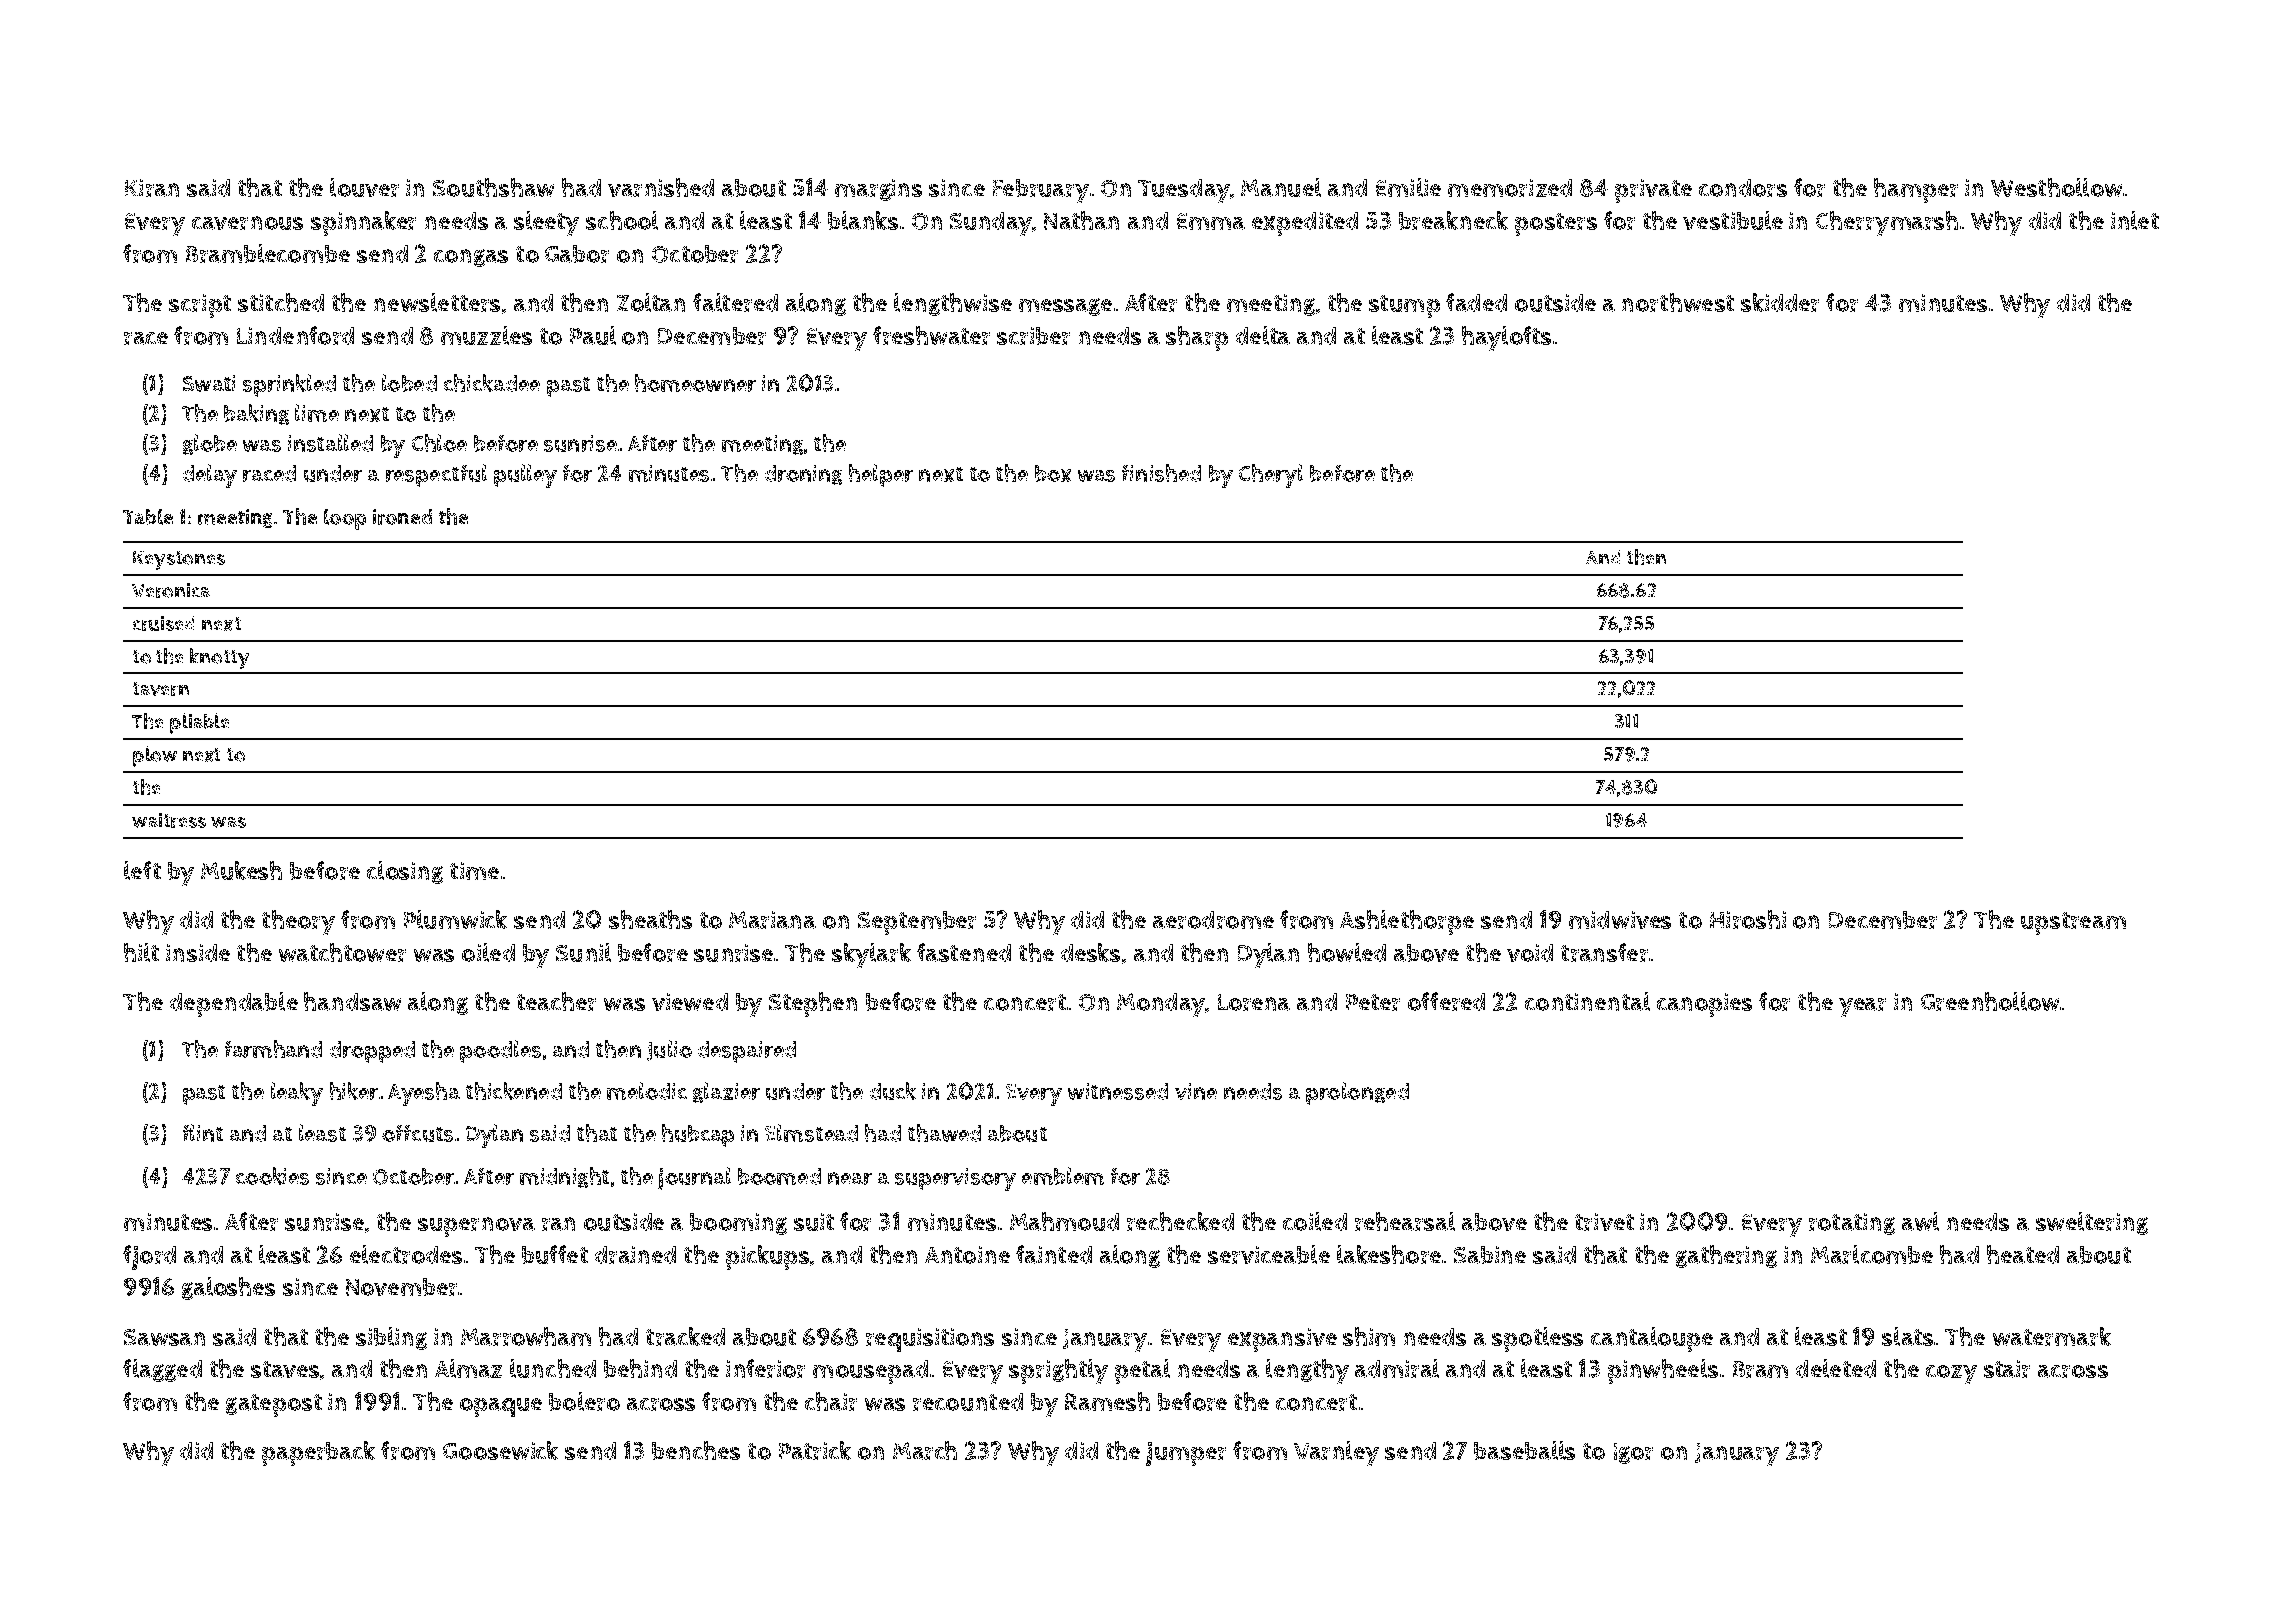 This screenshot has height=1620, width=2292. Describe the element at coordinates (241, 870) in the screenshot. I see `Mukesh` at that location.
